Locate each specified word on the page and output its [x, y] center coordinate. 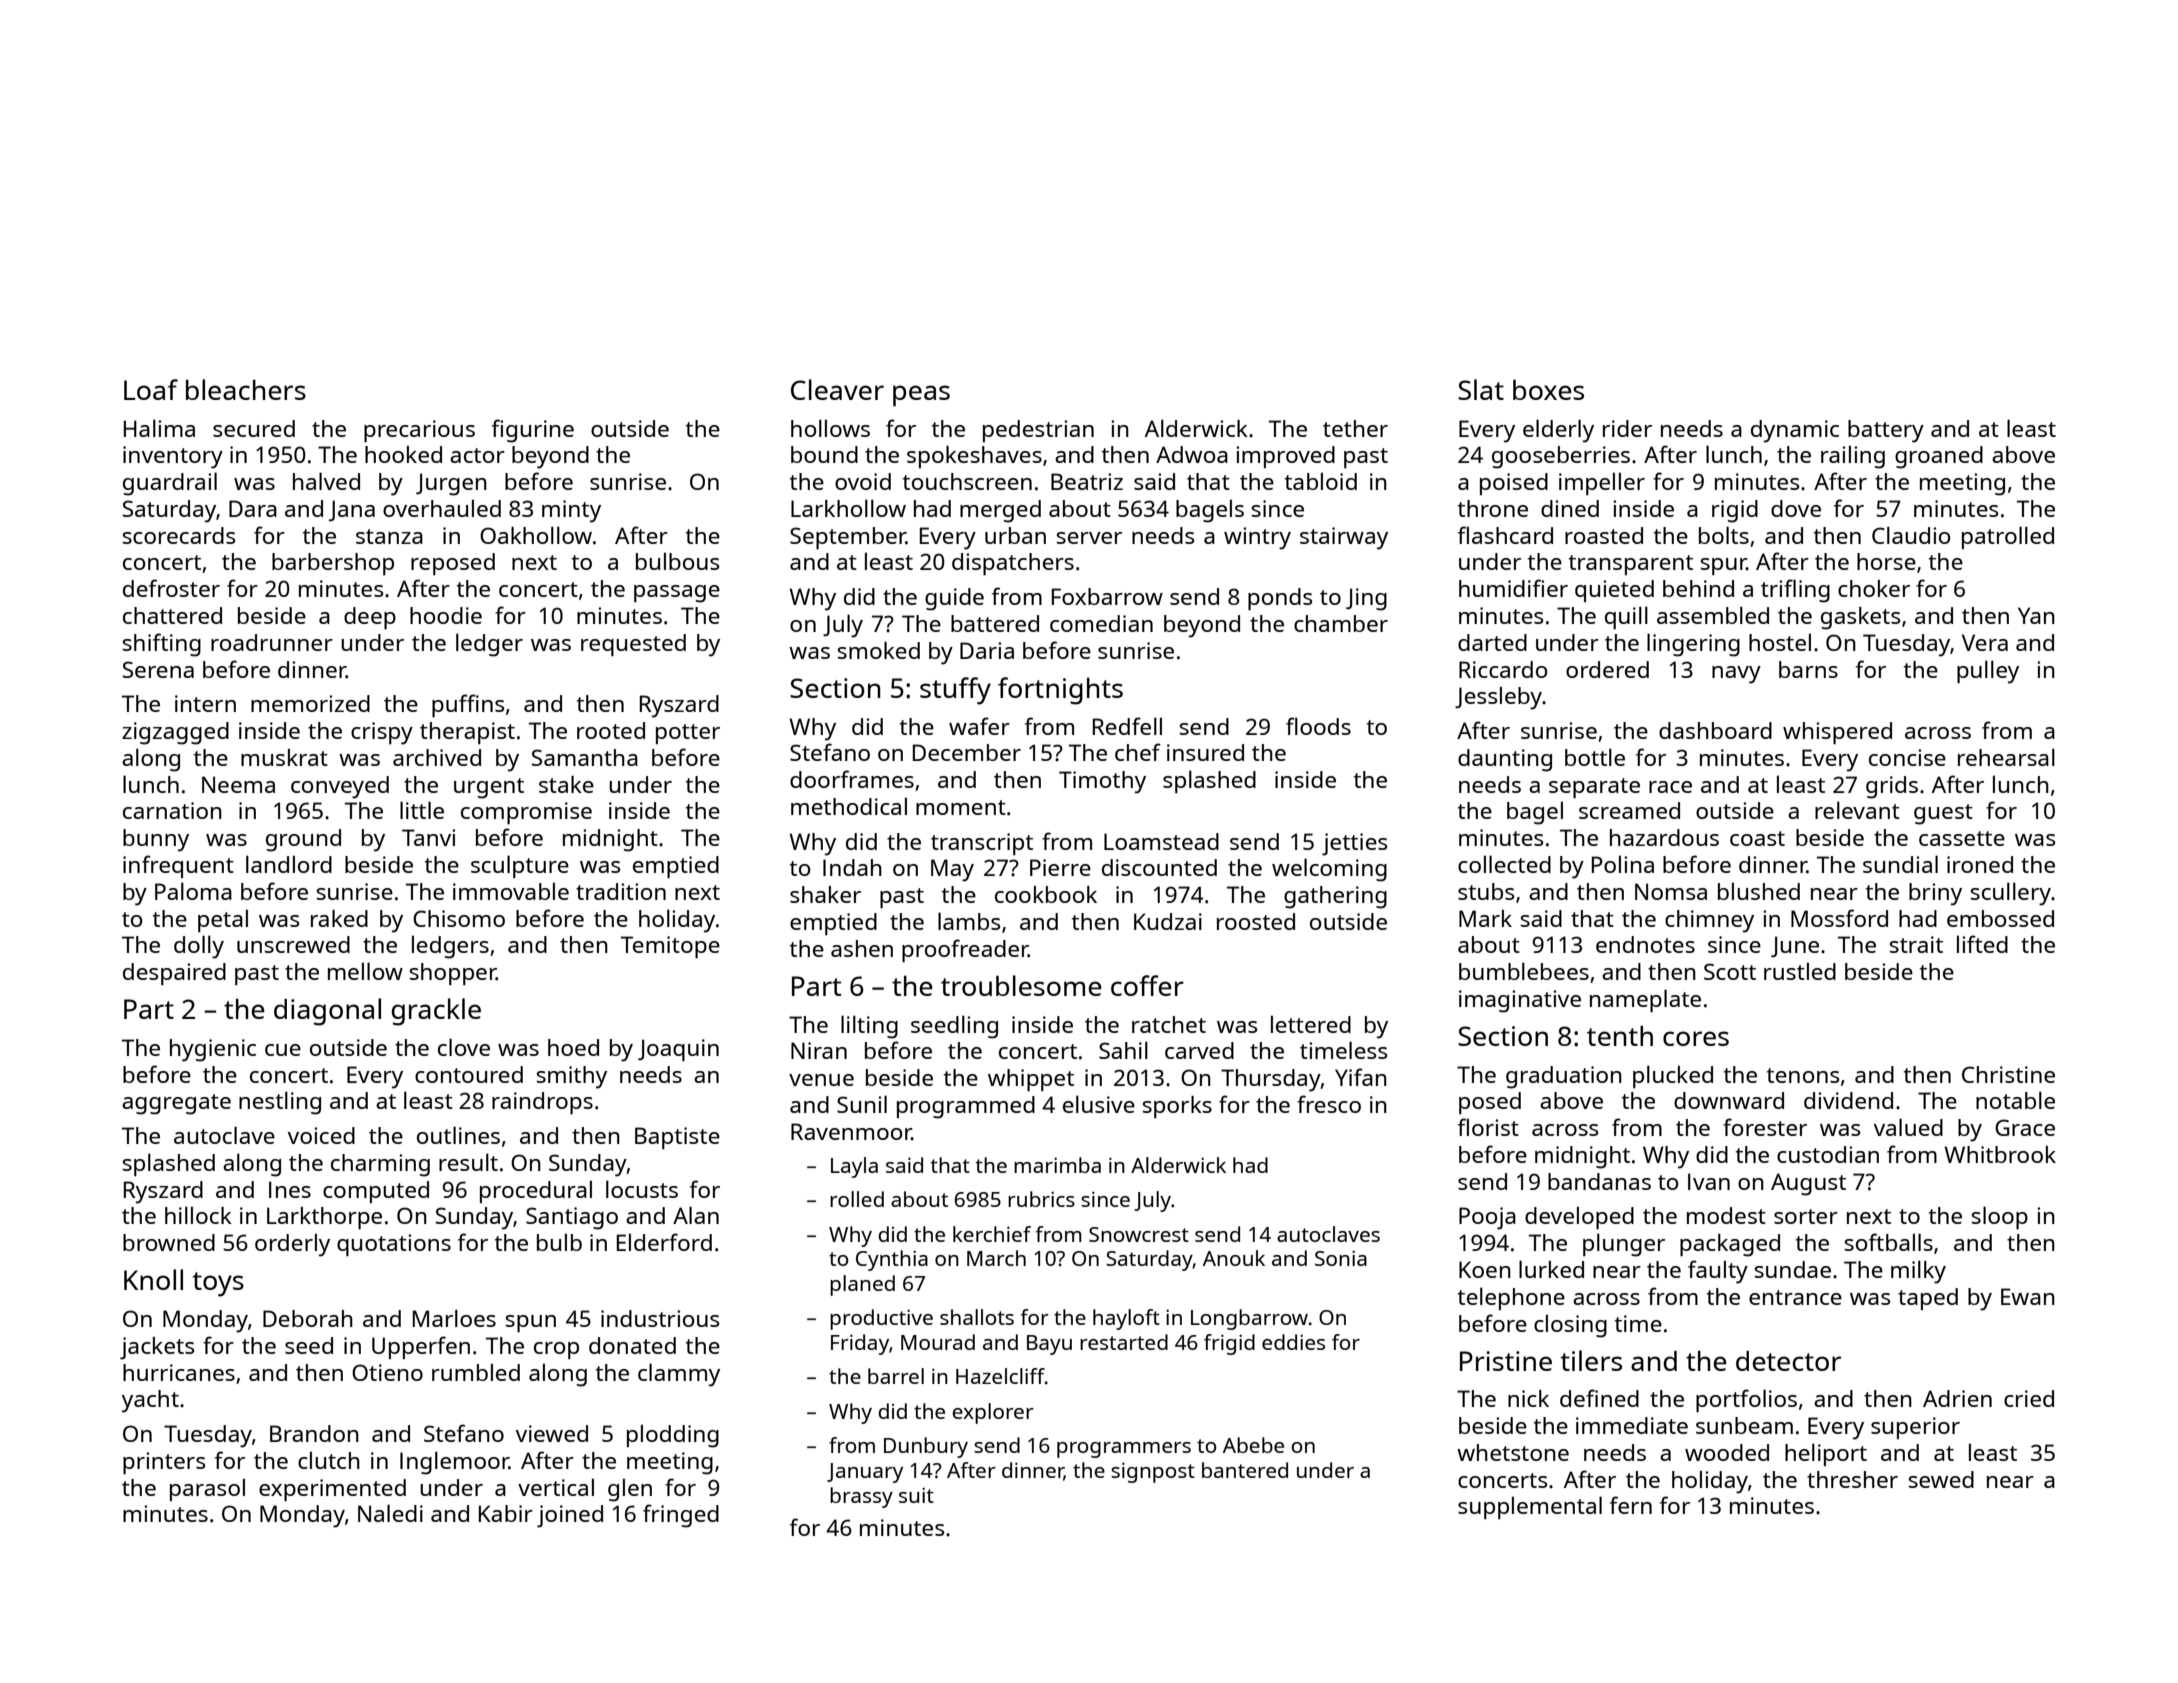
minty [571, 511]
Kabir [506, 1513]
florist [1488, 1127]
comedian [1101, 623]
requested [633, 645]
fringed [681, 1516]
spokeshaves [974, 457]
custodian [1828, 1154]
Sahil [1123, 1050]
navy [1736, 675]
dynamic [1795, 431]
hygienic [213, 1050]
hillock [198, 1215]
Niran [819, 1050]
